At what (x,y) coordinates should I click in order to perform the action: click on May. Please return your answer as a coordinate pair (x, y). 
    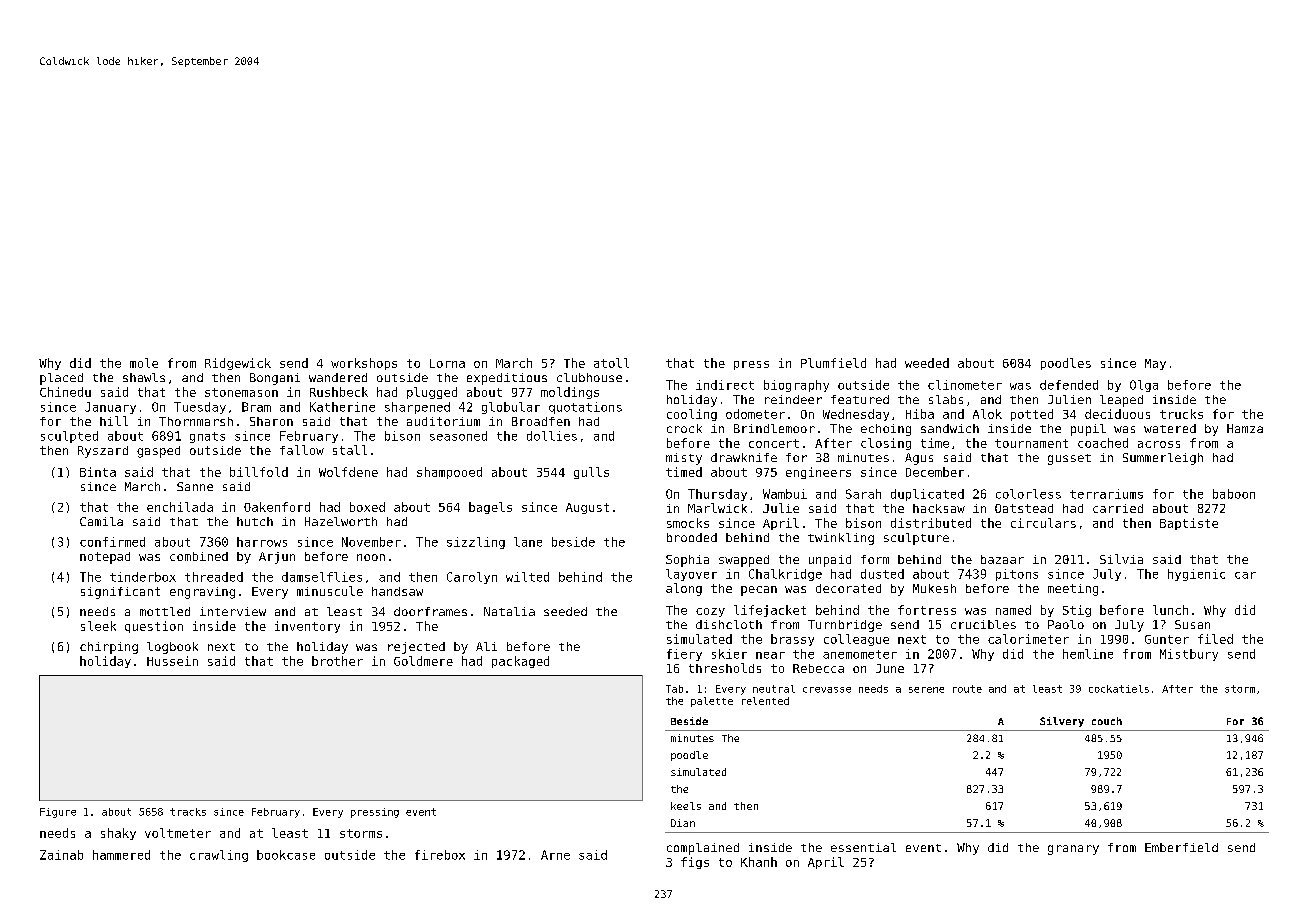
    Looking at the image, I should click on (1155, 364).
